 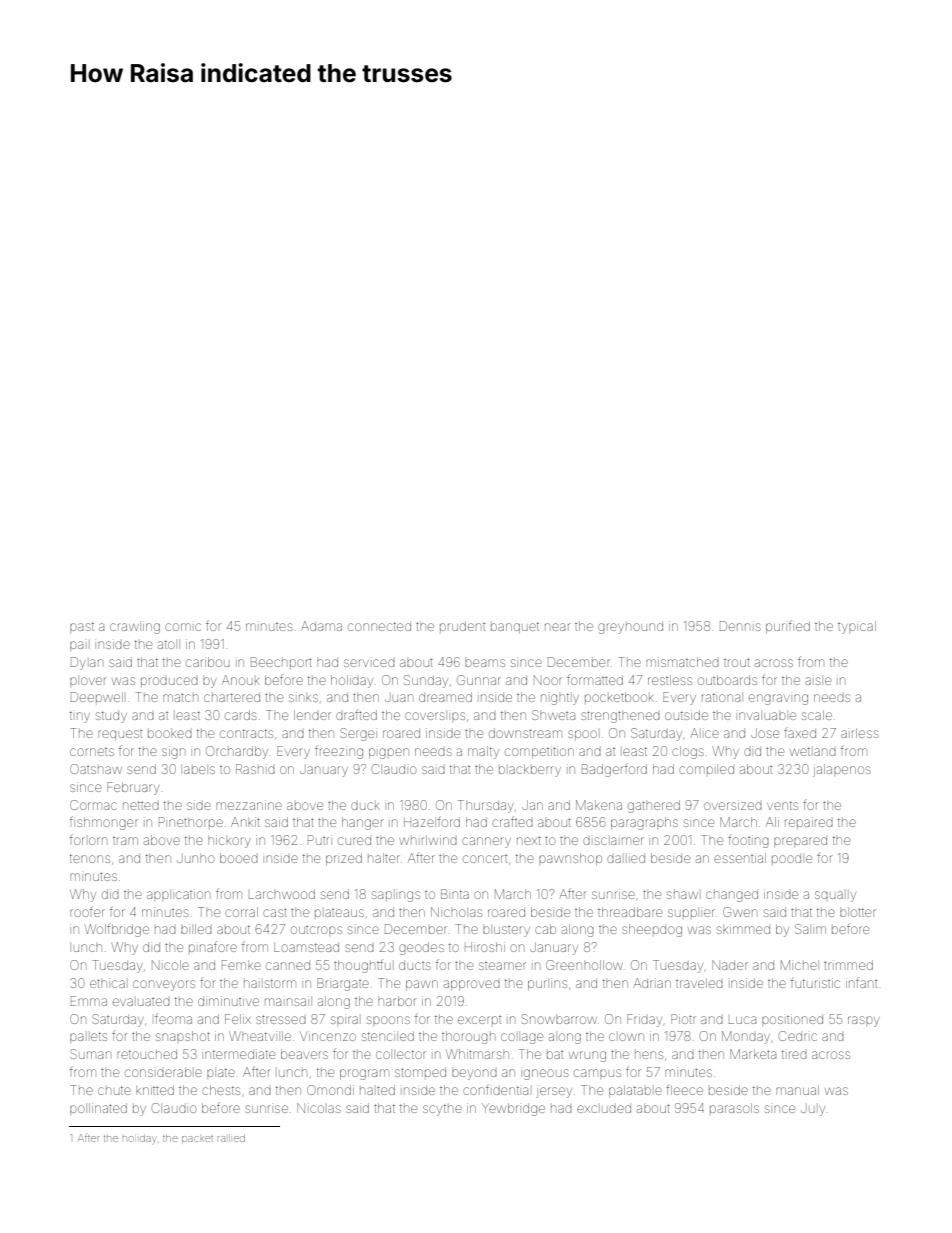 What do you see at coordinates (89, 1001) in the screenshot?
I see `Emma` at bounding box center [89, 1001].
